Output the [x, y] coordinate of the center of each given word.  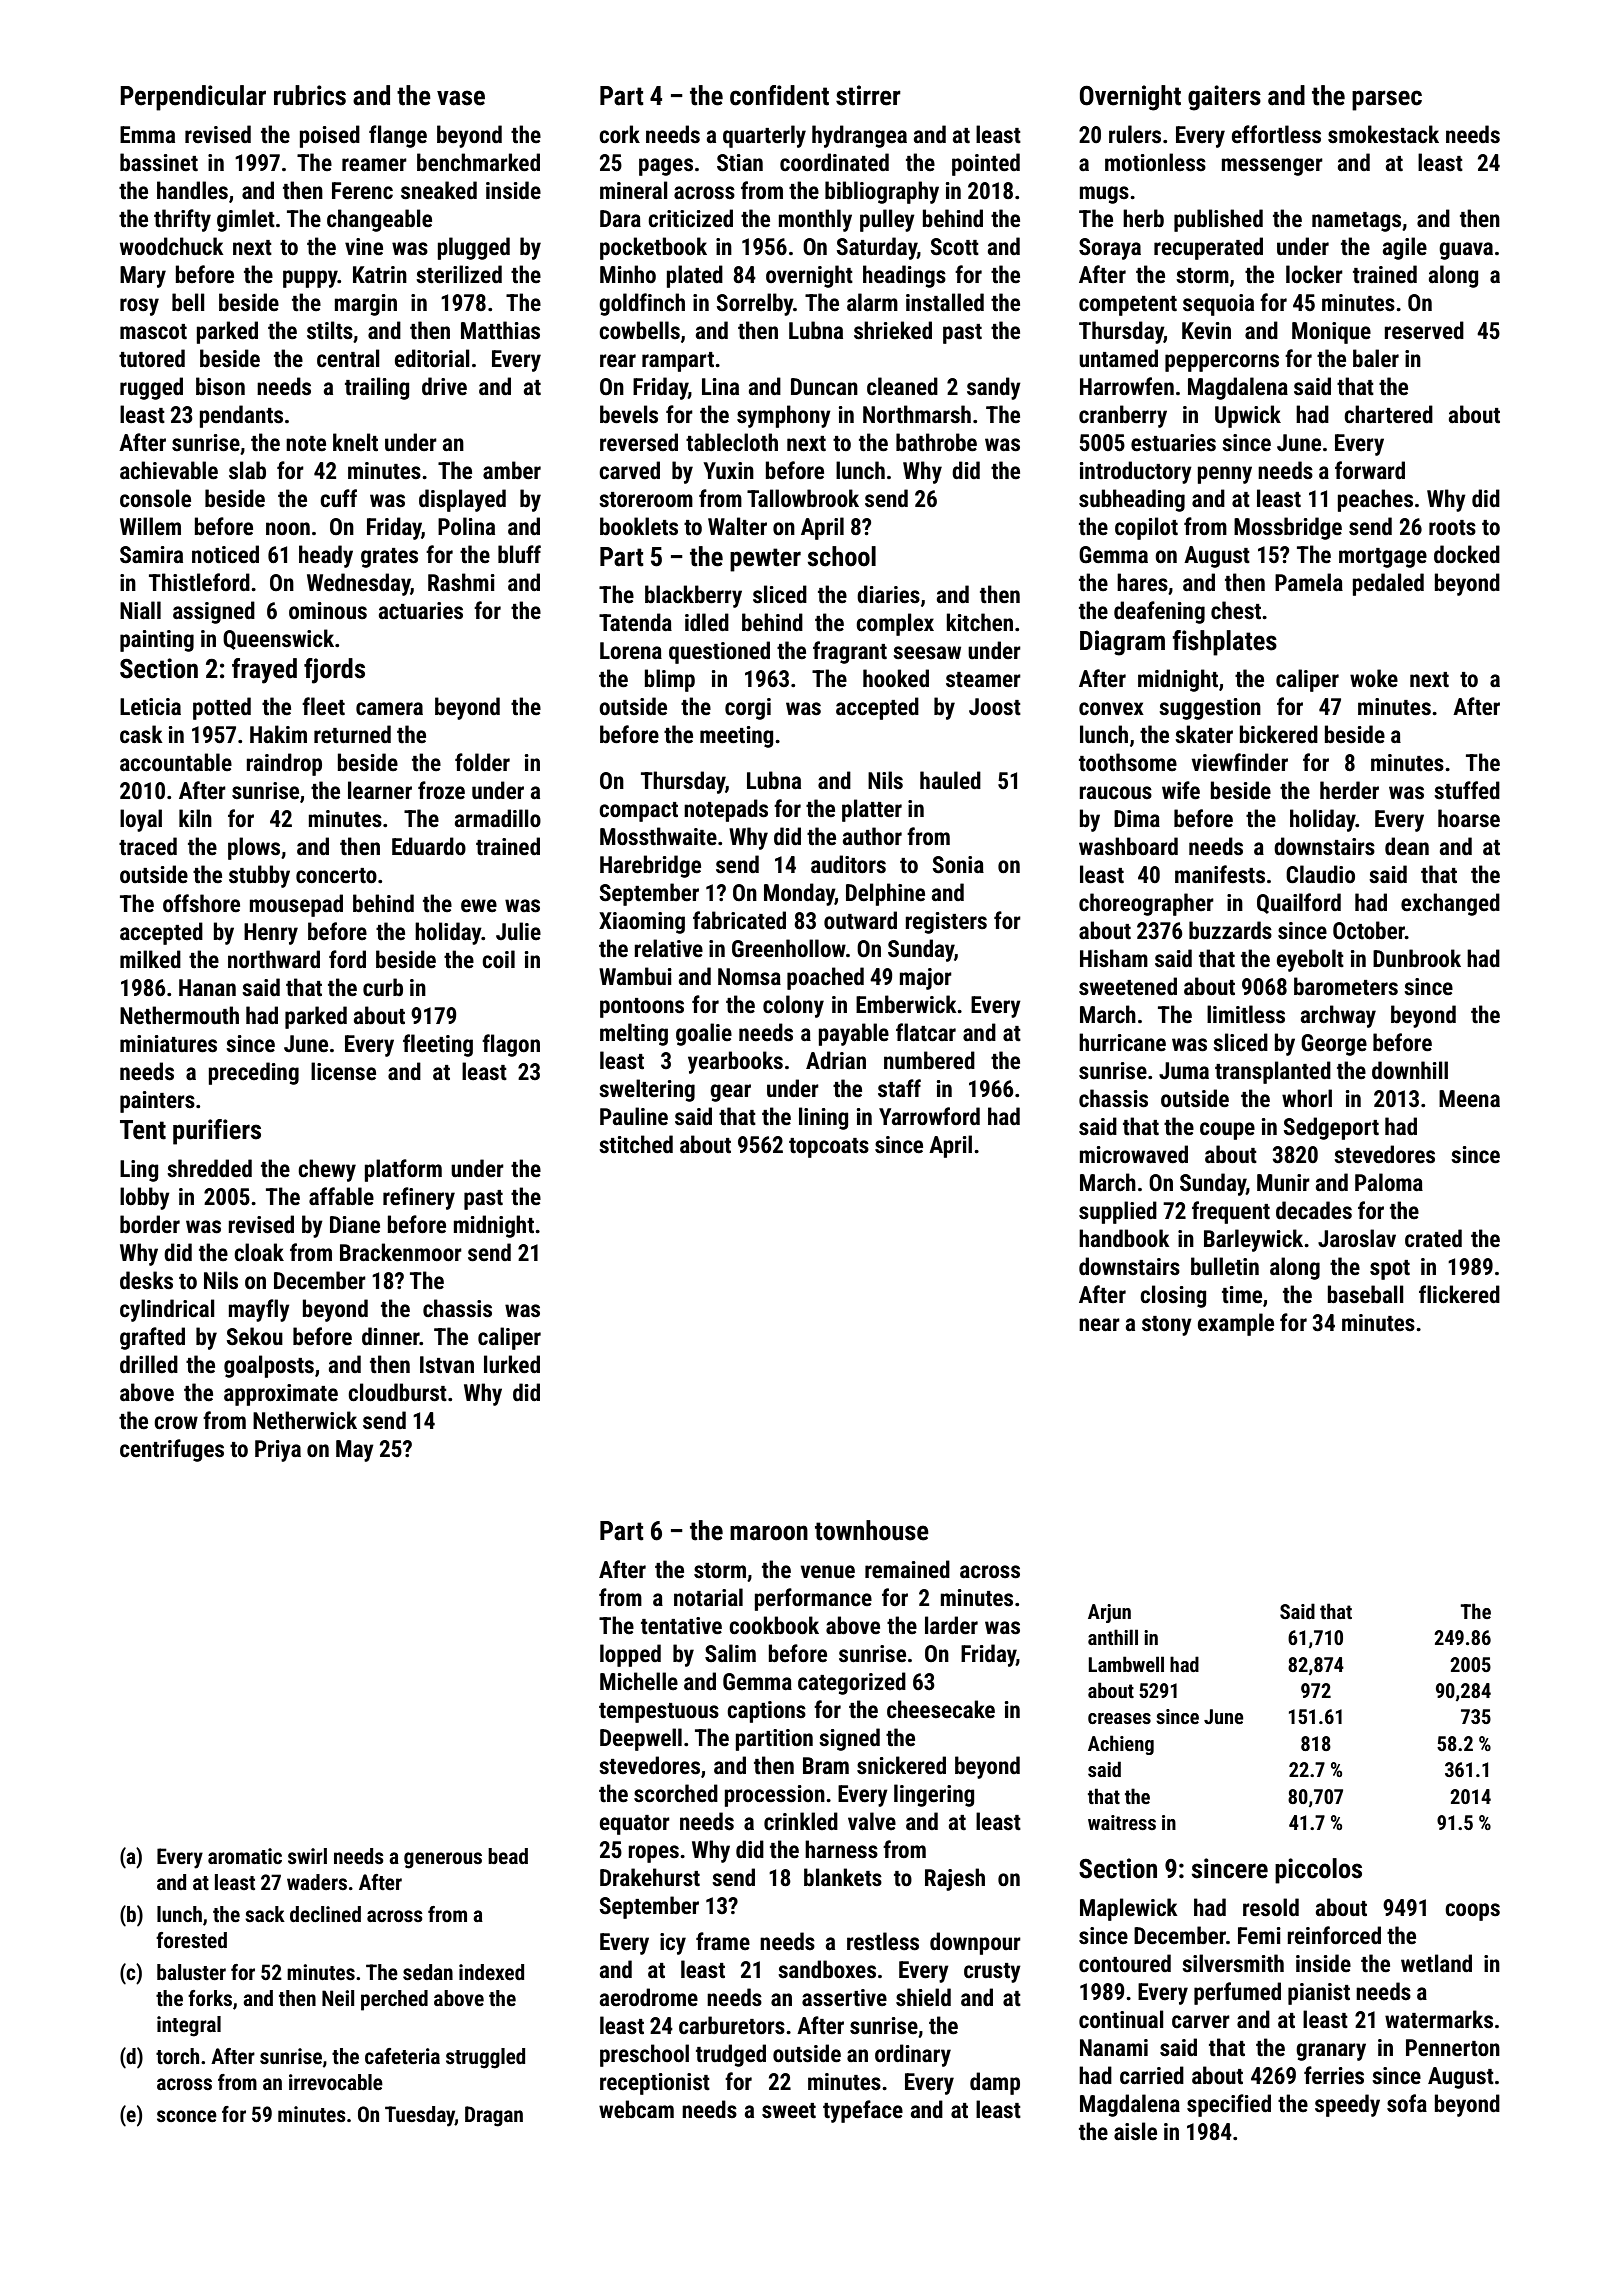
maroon [769, 1533]
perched [394, 2000]
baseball [1366, 1294]
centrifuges [172, 1450]
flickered [1459, 1294]
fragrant [850, 652]
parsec [1387, 100]
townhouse [872, 1530]
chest [1236, 610]
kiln [195, 818]
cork [619, 134]
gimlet [246, 220]
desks [146, 1280]
